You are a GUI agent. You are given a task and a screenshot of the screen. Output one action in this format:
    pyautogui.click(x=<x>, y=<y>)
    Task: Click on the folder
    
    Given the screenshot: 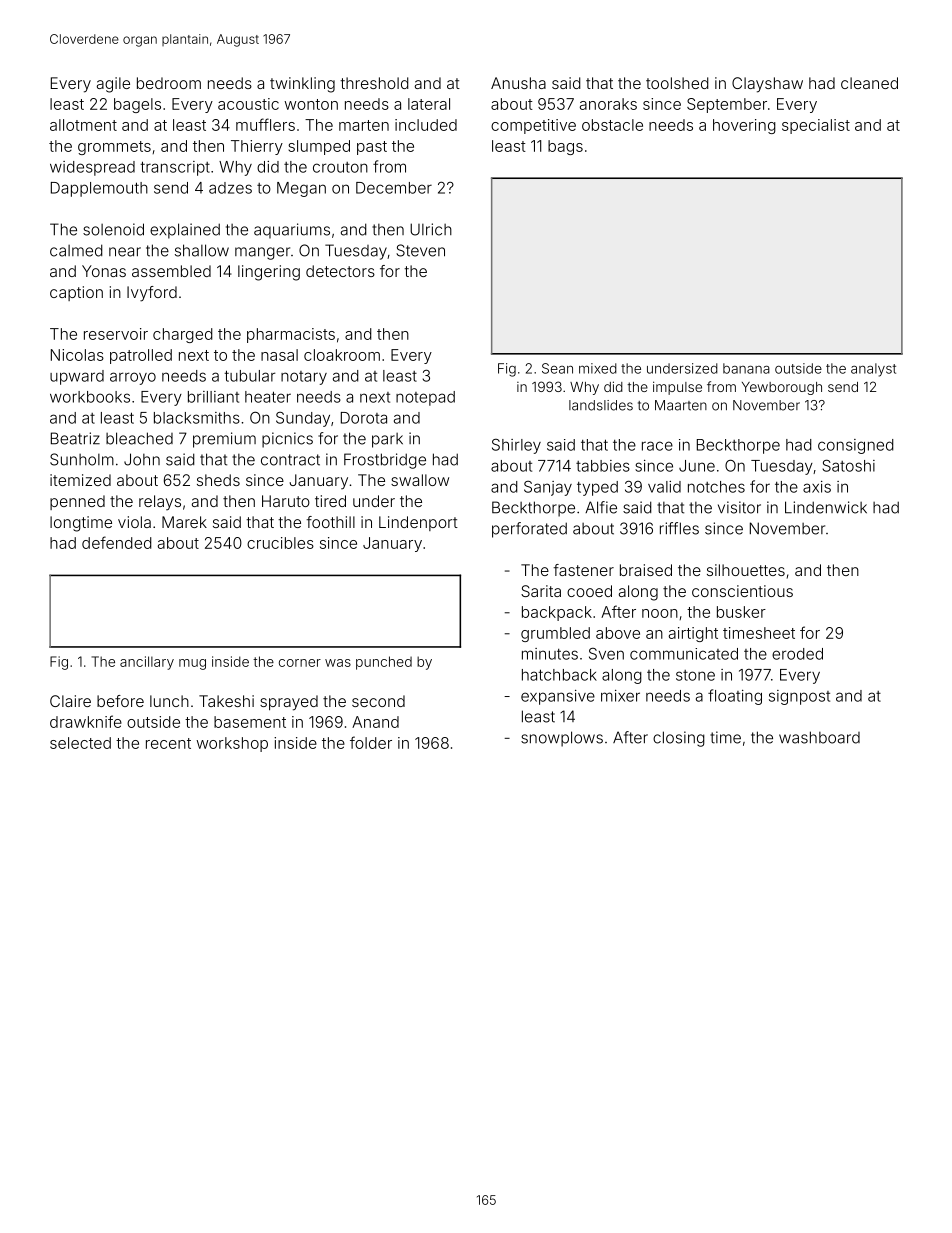 What is the action you would take?
    pyautogui.click(x=371, y=742)
